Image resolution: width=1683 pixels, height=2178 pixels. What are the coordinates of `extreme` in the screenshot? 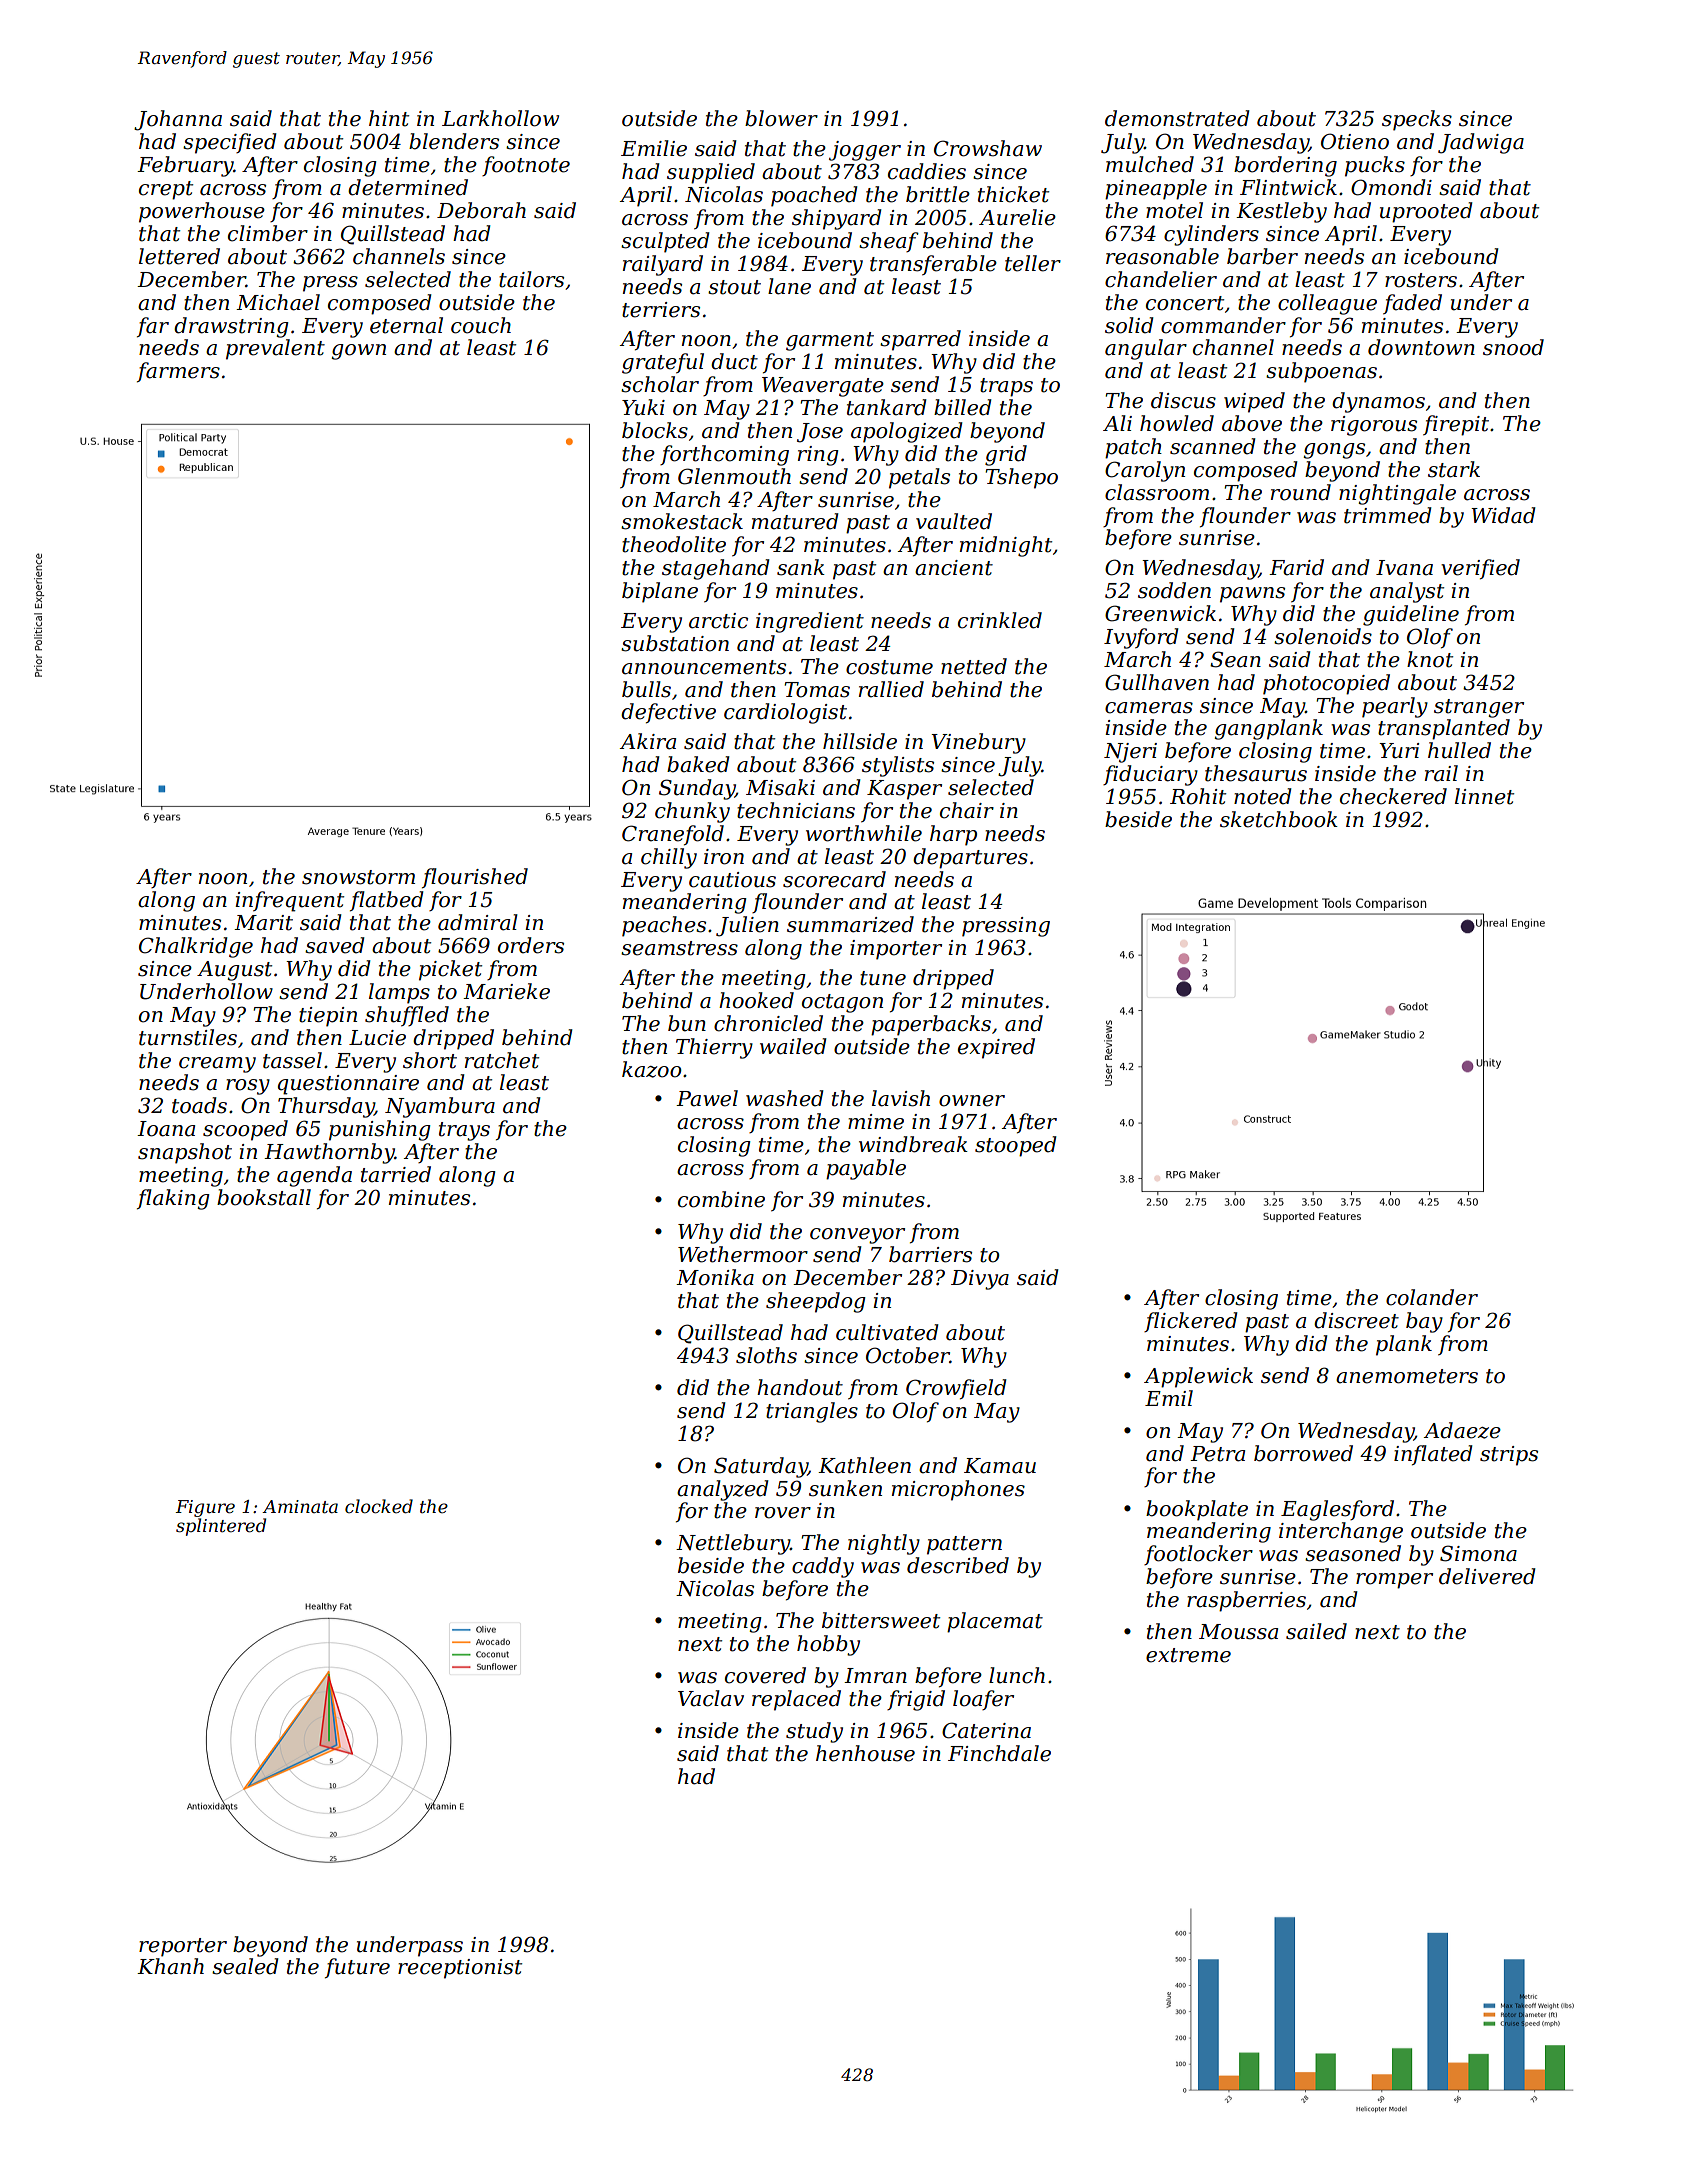 It's located at (1188, 1655).
